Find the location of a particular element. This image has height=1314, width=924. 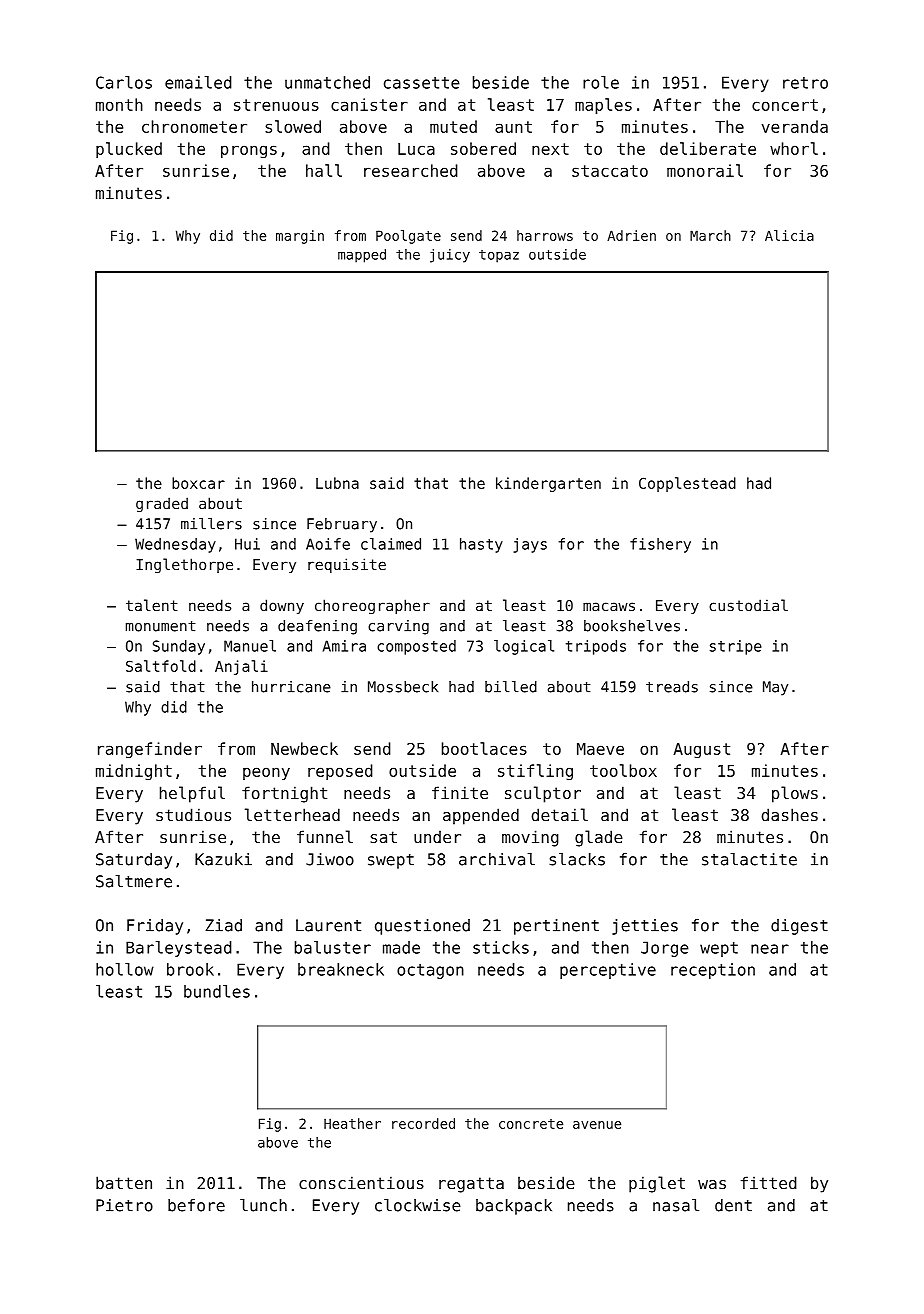

sobered is located at coordinates (483, 148).
